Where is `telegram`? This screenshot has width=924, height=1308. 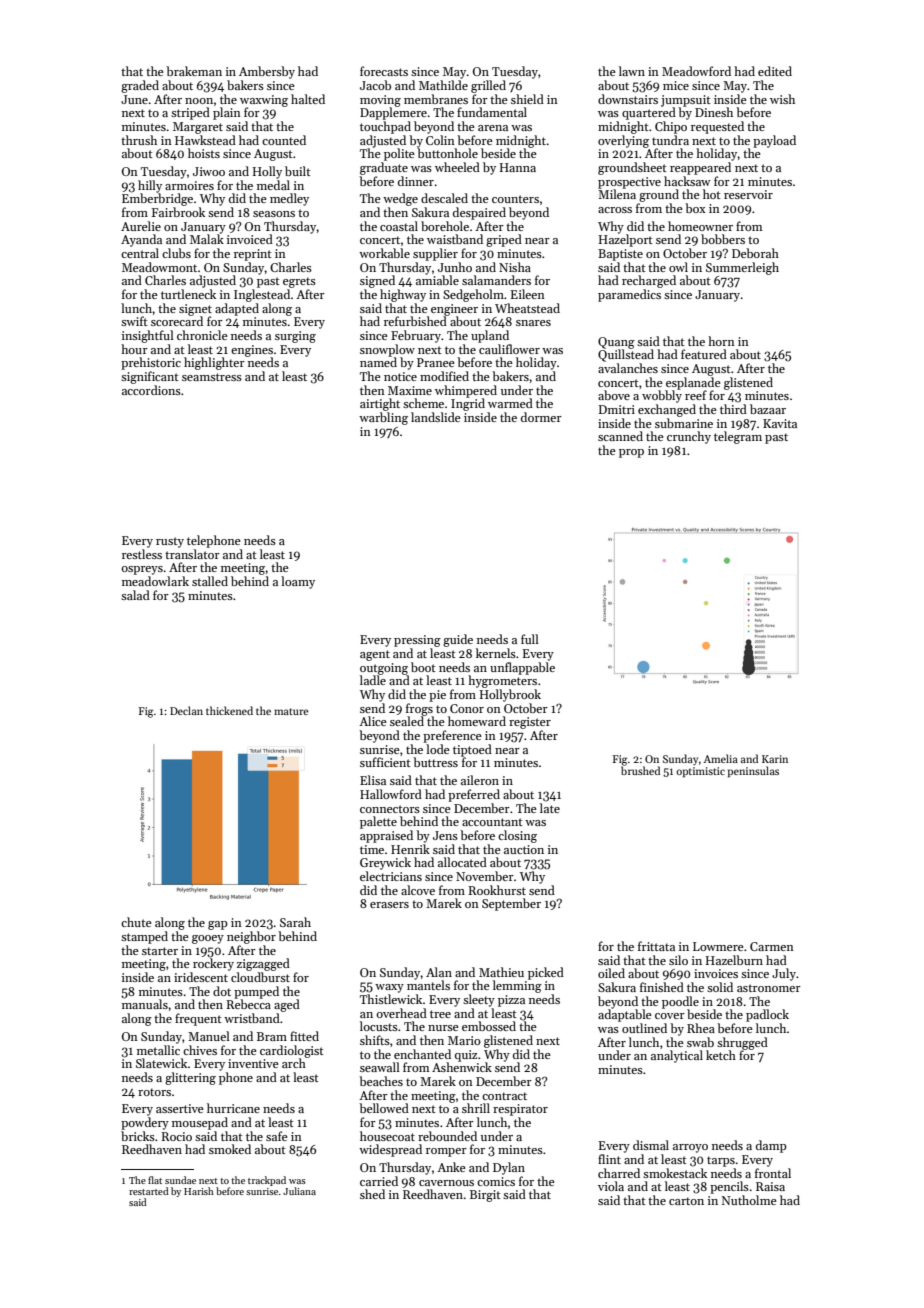
telegram is located at coordinates (738, 437).
